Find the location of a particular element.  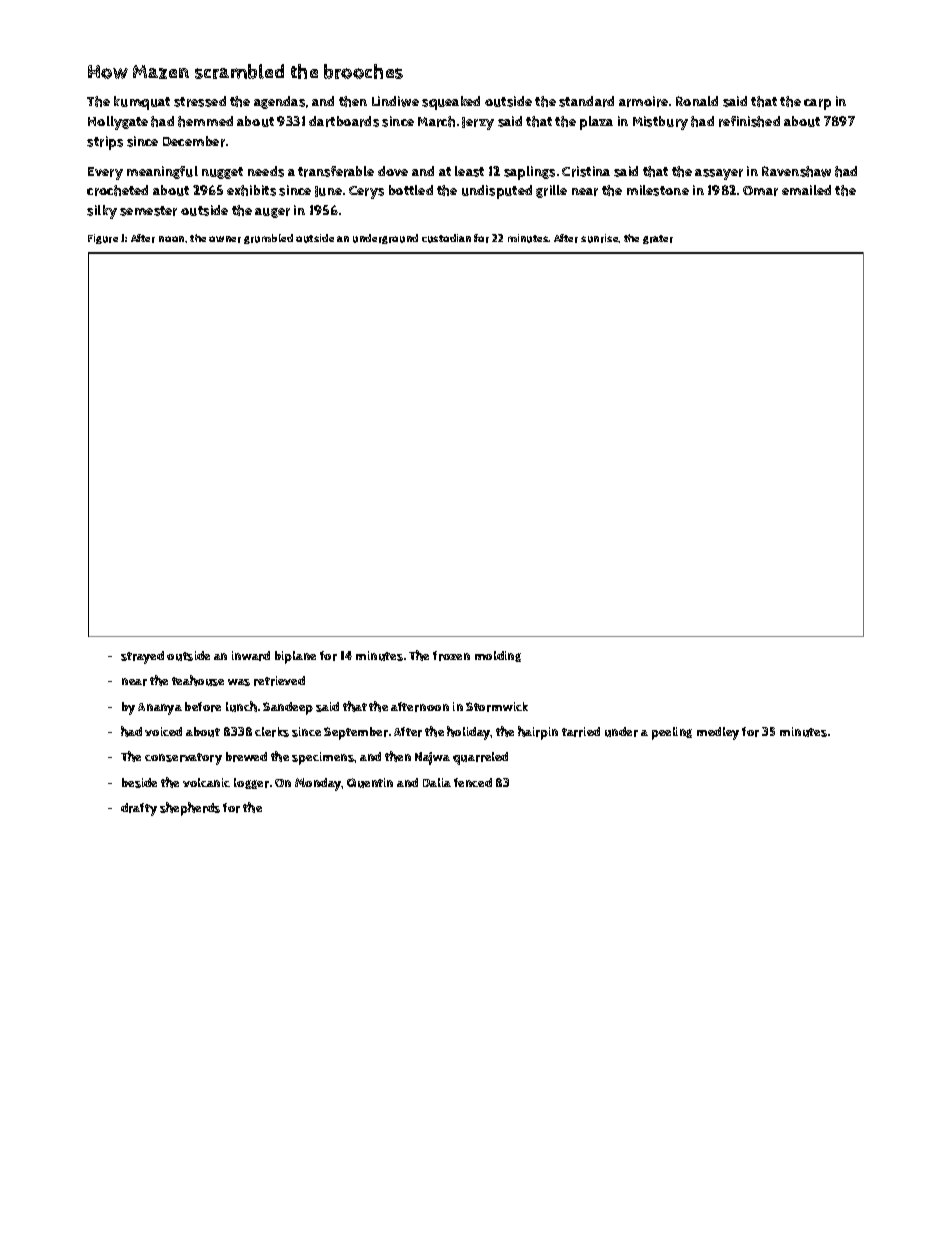

strayed is located at coordinates (142, 657).
